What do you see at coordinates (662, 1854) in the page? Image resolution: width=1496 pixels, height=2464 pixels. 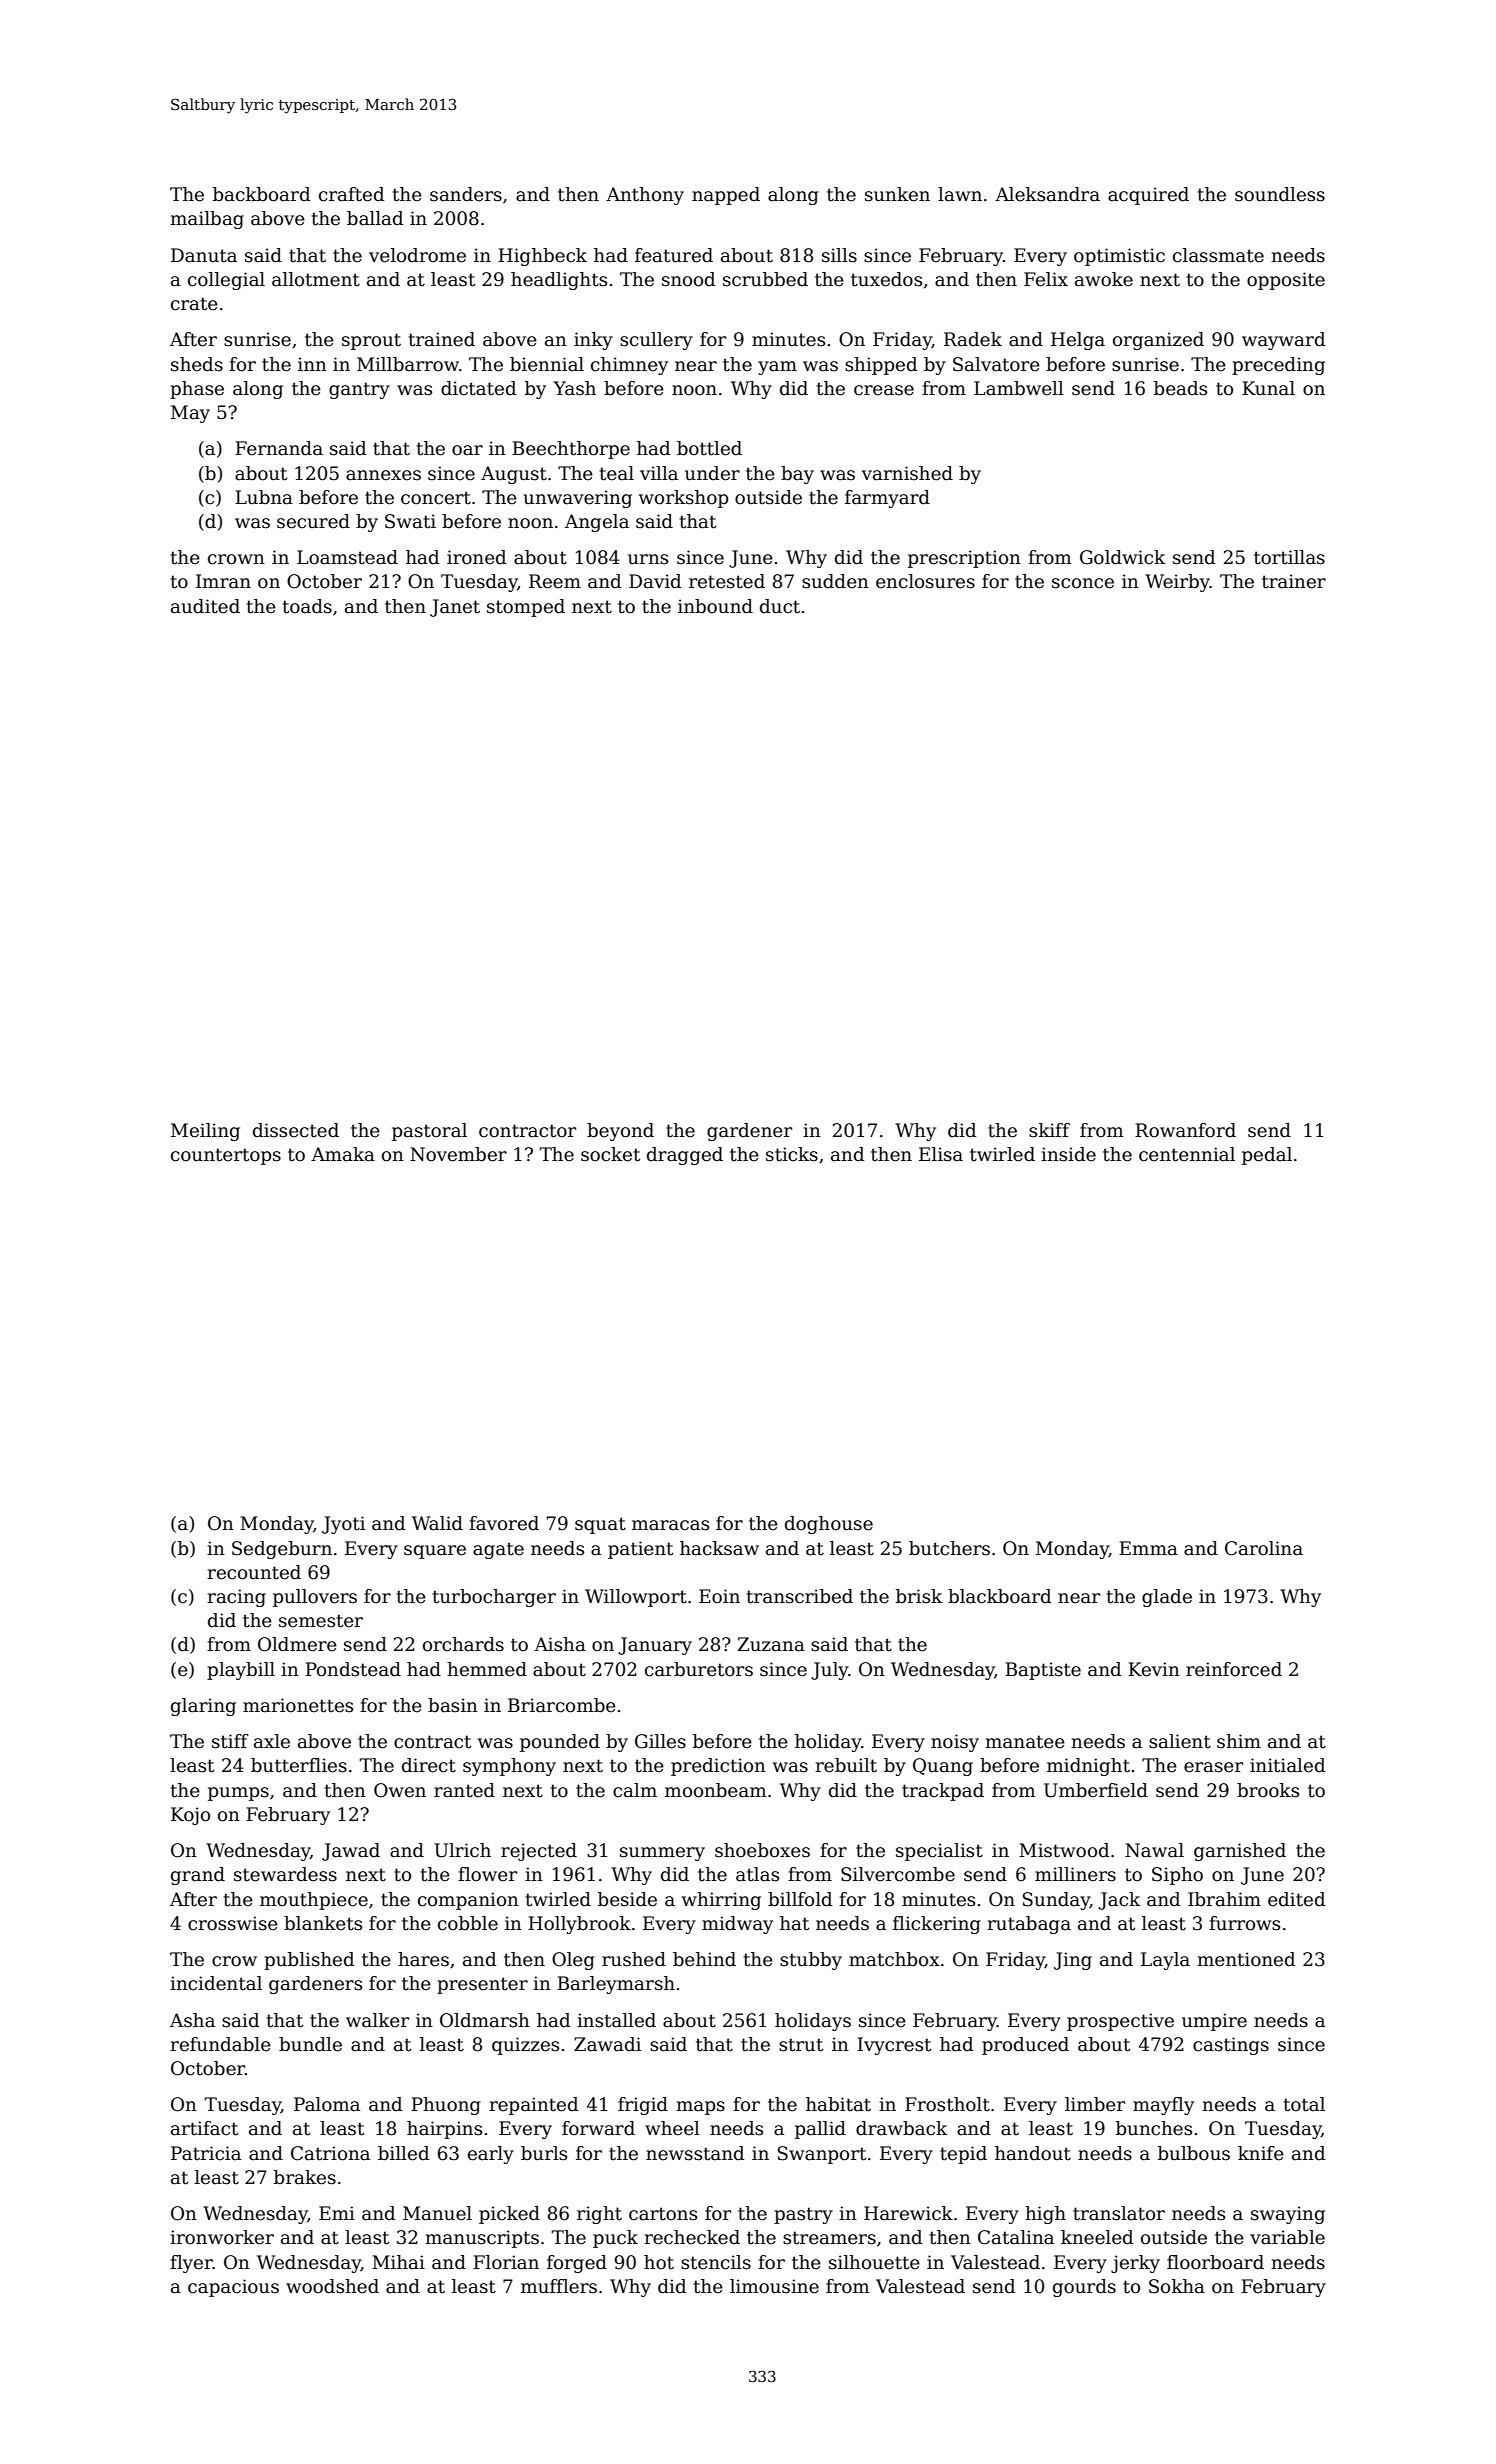 I see `summery` at bounding box center [662, 1854].
